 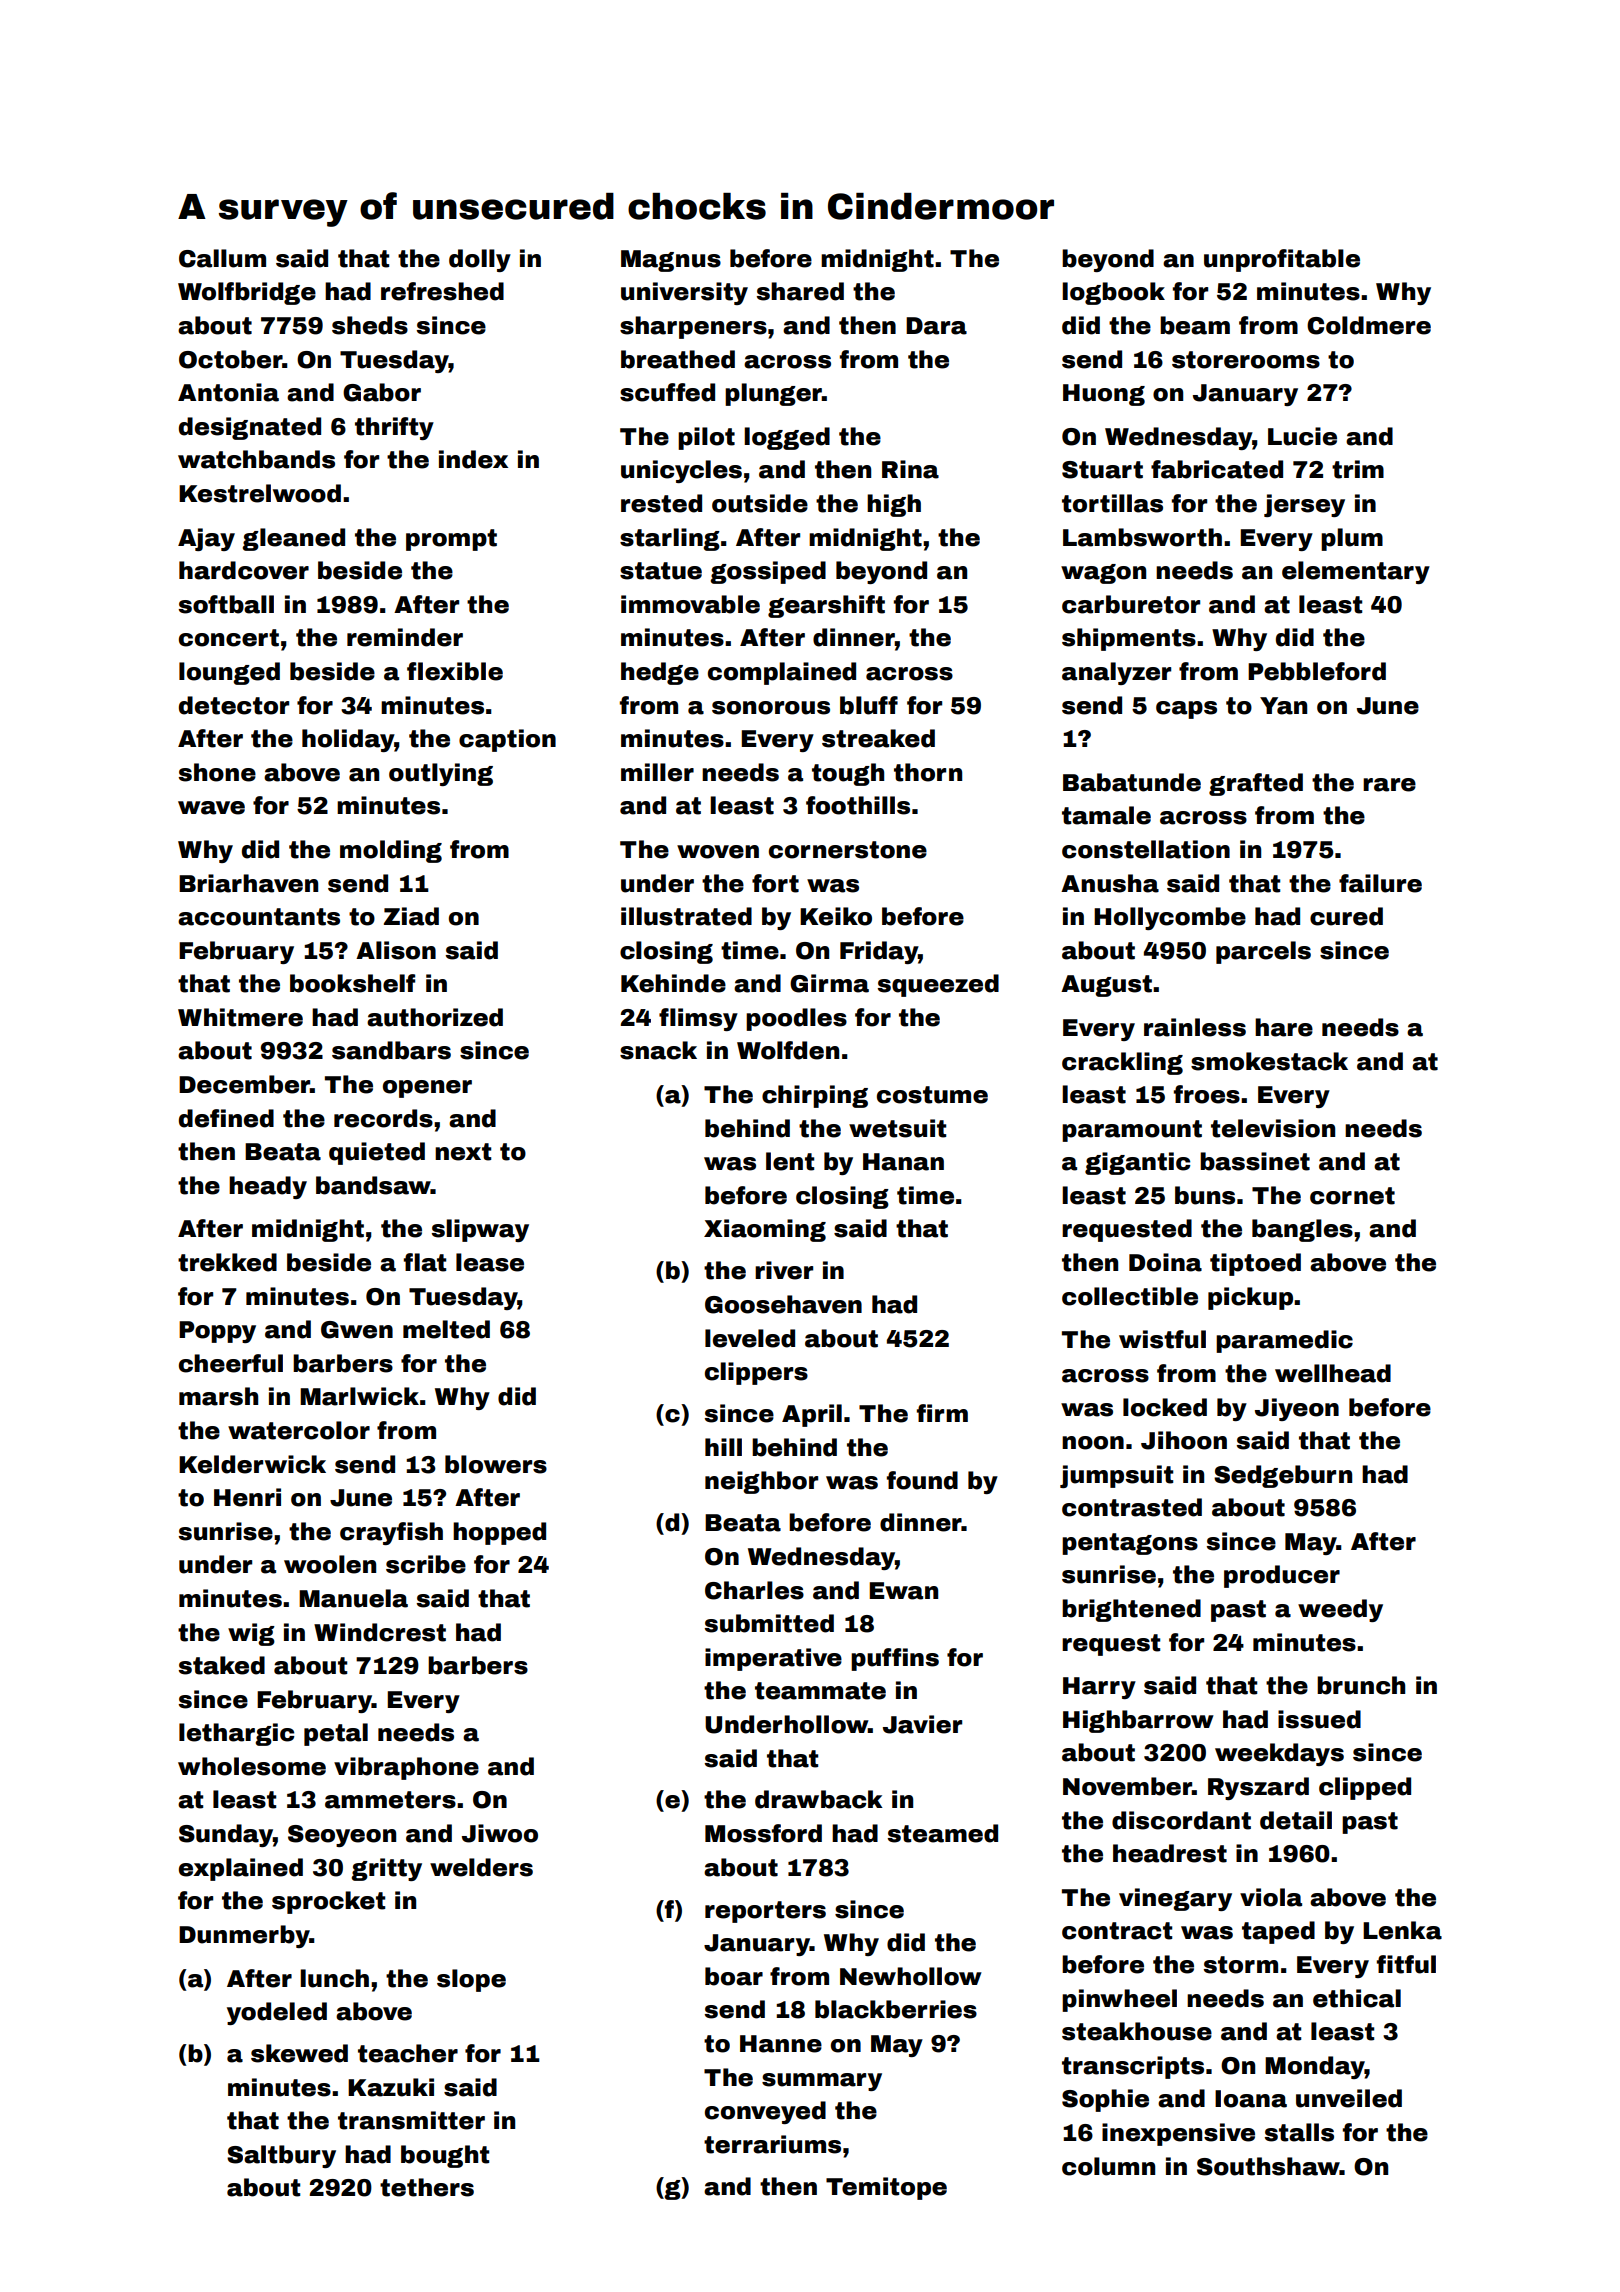 I want to click on logged, so click(x=787, y=438).
